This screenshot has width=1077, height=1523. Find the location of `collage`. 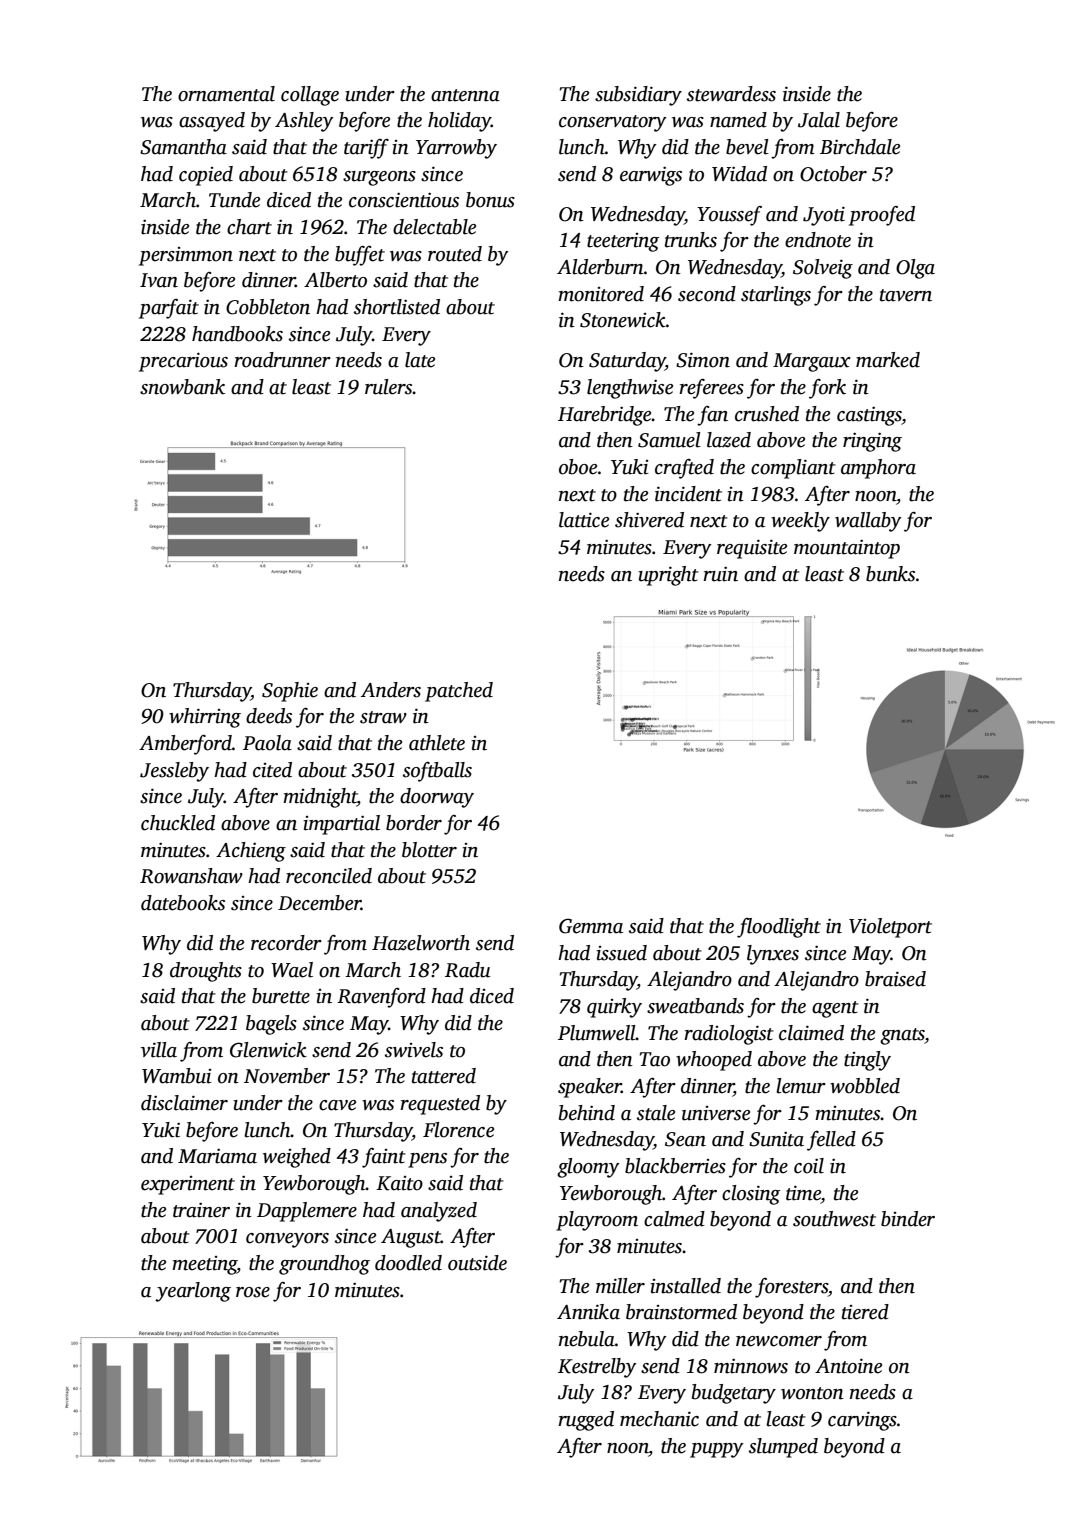

collage is located at coordinates (310, 96).
